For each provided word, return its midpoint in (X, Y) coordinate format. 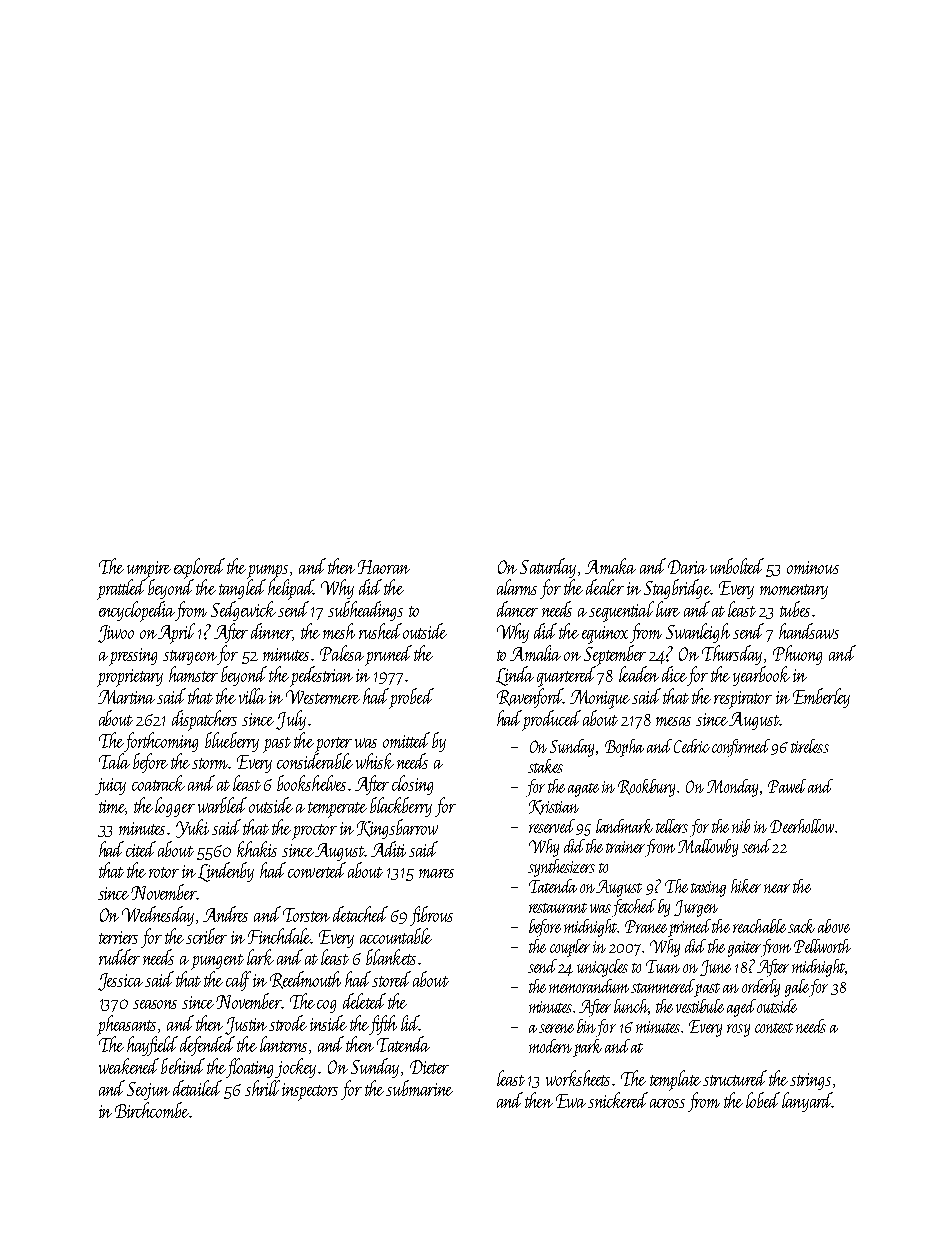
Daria (687, 567)
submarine (419, 1088)
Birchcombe (152, 1110)
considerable (315, 761)
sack (801, 926)
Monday (732, 788)
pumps (267, 572)
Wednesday (158, 916)
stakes (545, 766)
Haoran (384, 567)
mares (436, 873)
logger (175, 807)
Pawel (787, 786)
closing (412, 785)
